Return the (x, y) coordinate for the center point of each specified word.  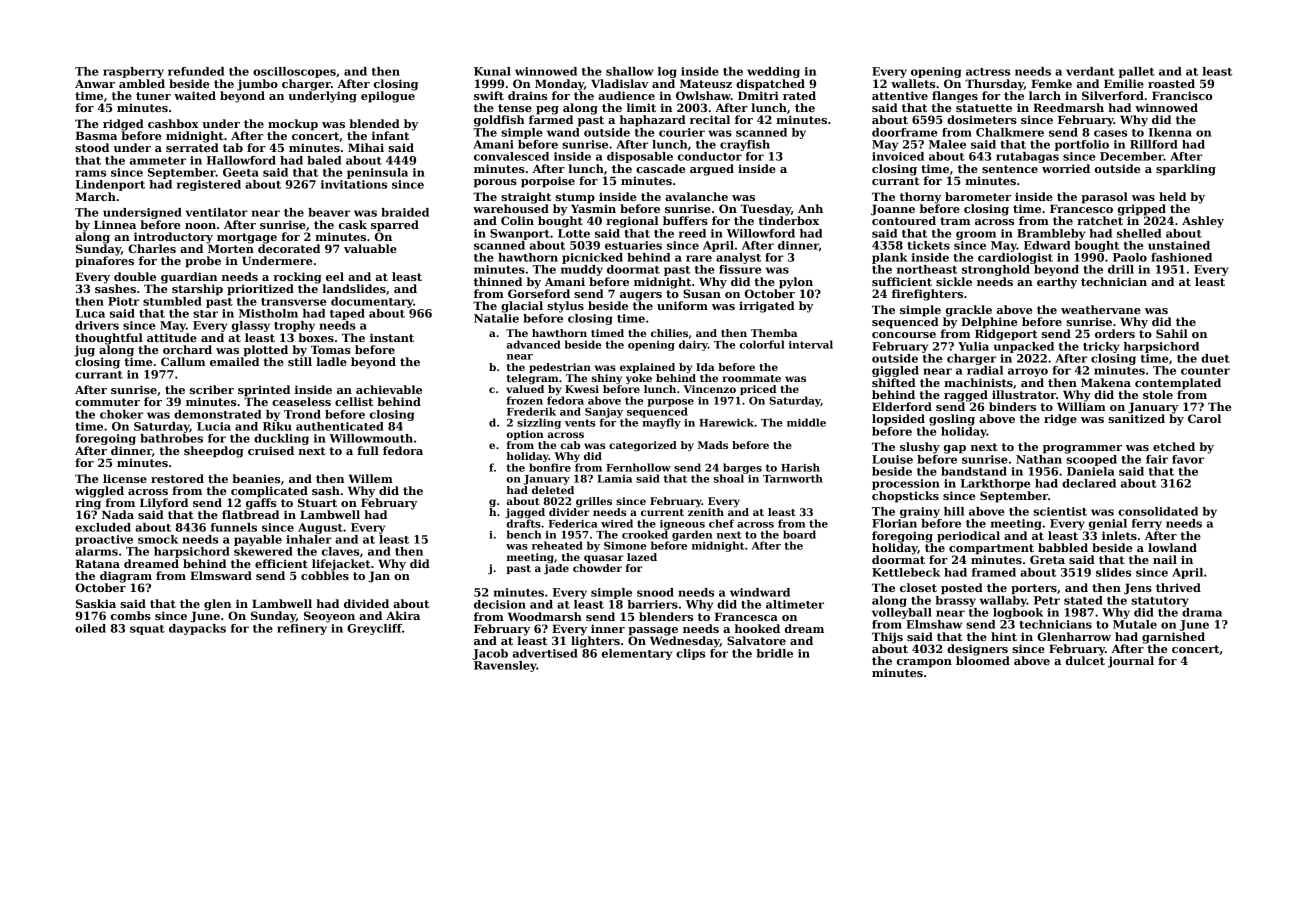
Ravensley (505, 666)
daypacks (197, 629)
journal (1131, 662)
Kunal (492, 71)
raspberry (133, 72)
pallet (1137, 72)
